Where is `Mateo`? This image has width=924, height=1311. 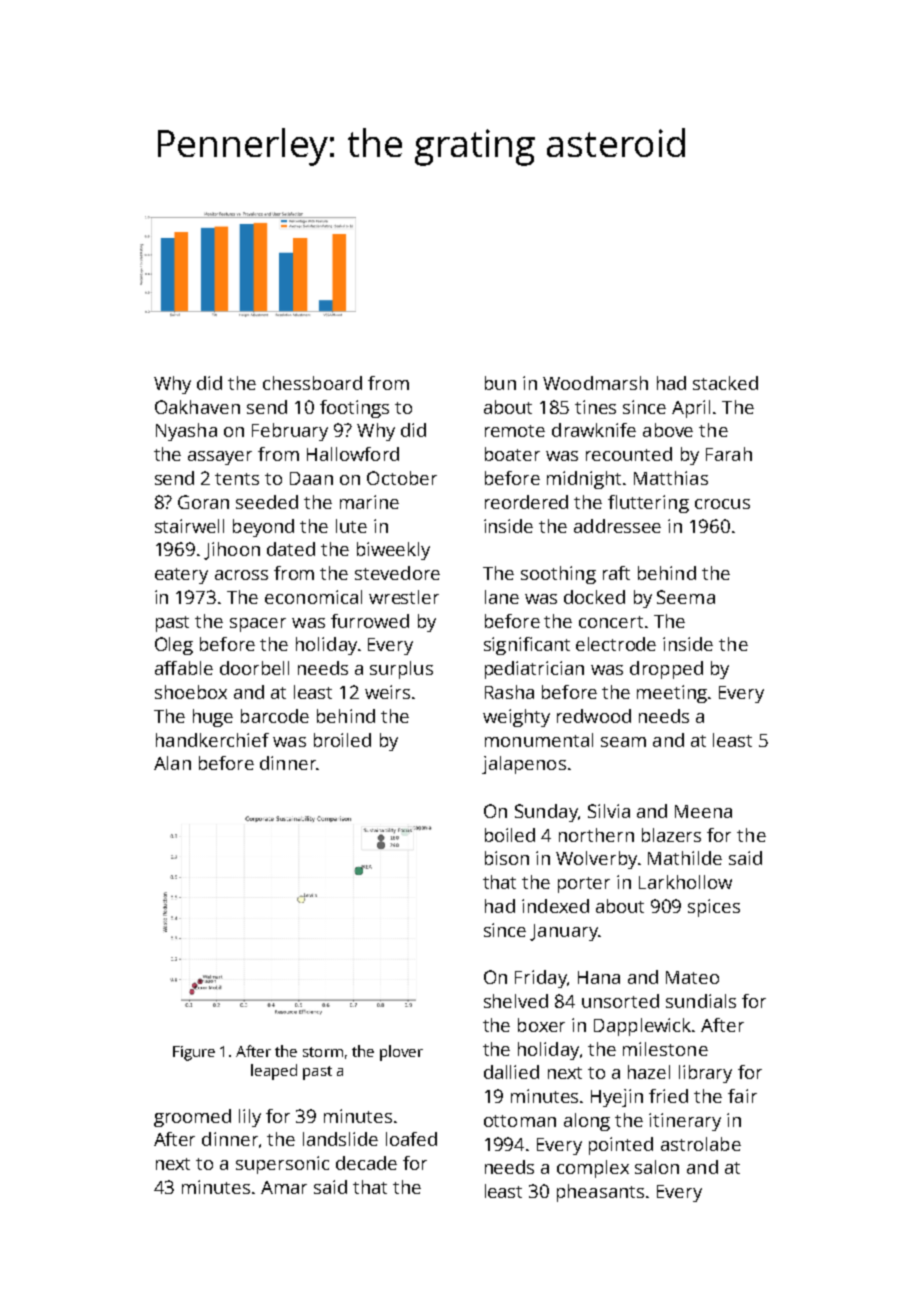 Mateo is located at coordinates (692, 977).
